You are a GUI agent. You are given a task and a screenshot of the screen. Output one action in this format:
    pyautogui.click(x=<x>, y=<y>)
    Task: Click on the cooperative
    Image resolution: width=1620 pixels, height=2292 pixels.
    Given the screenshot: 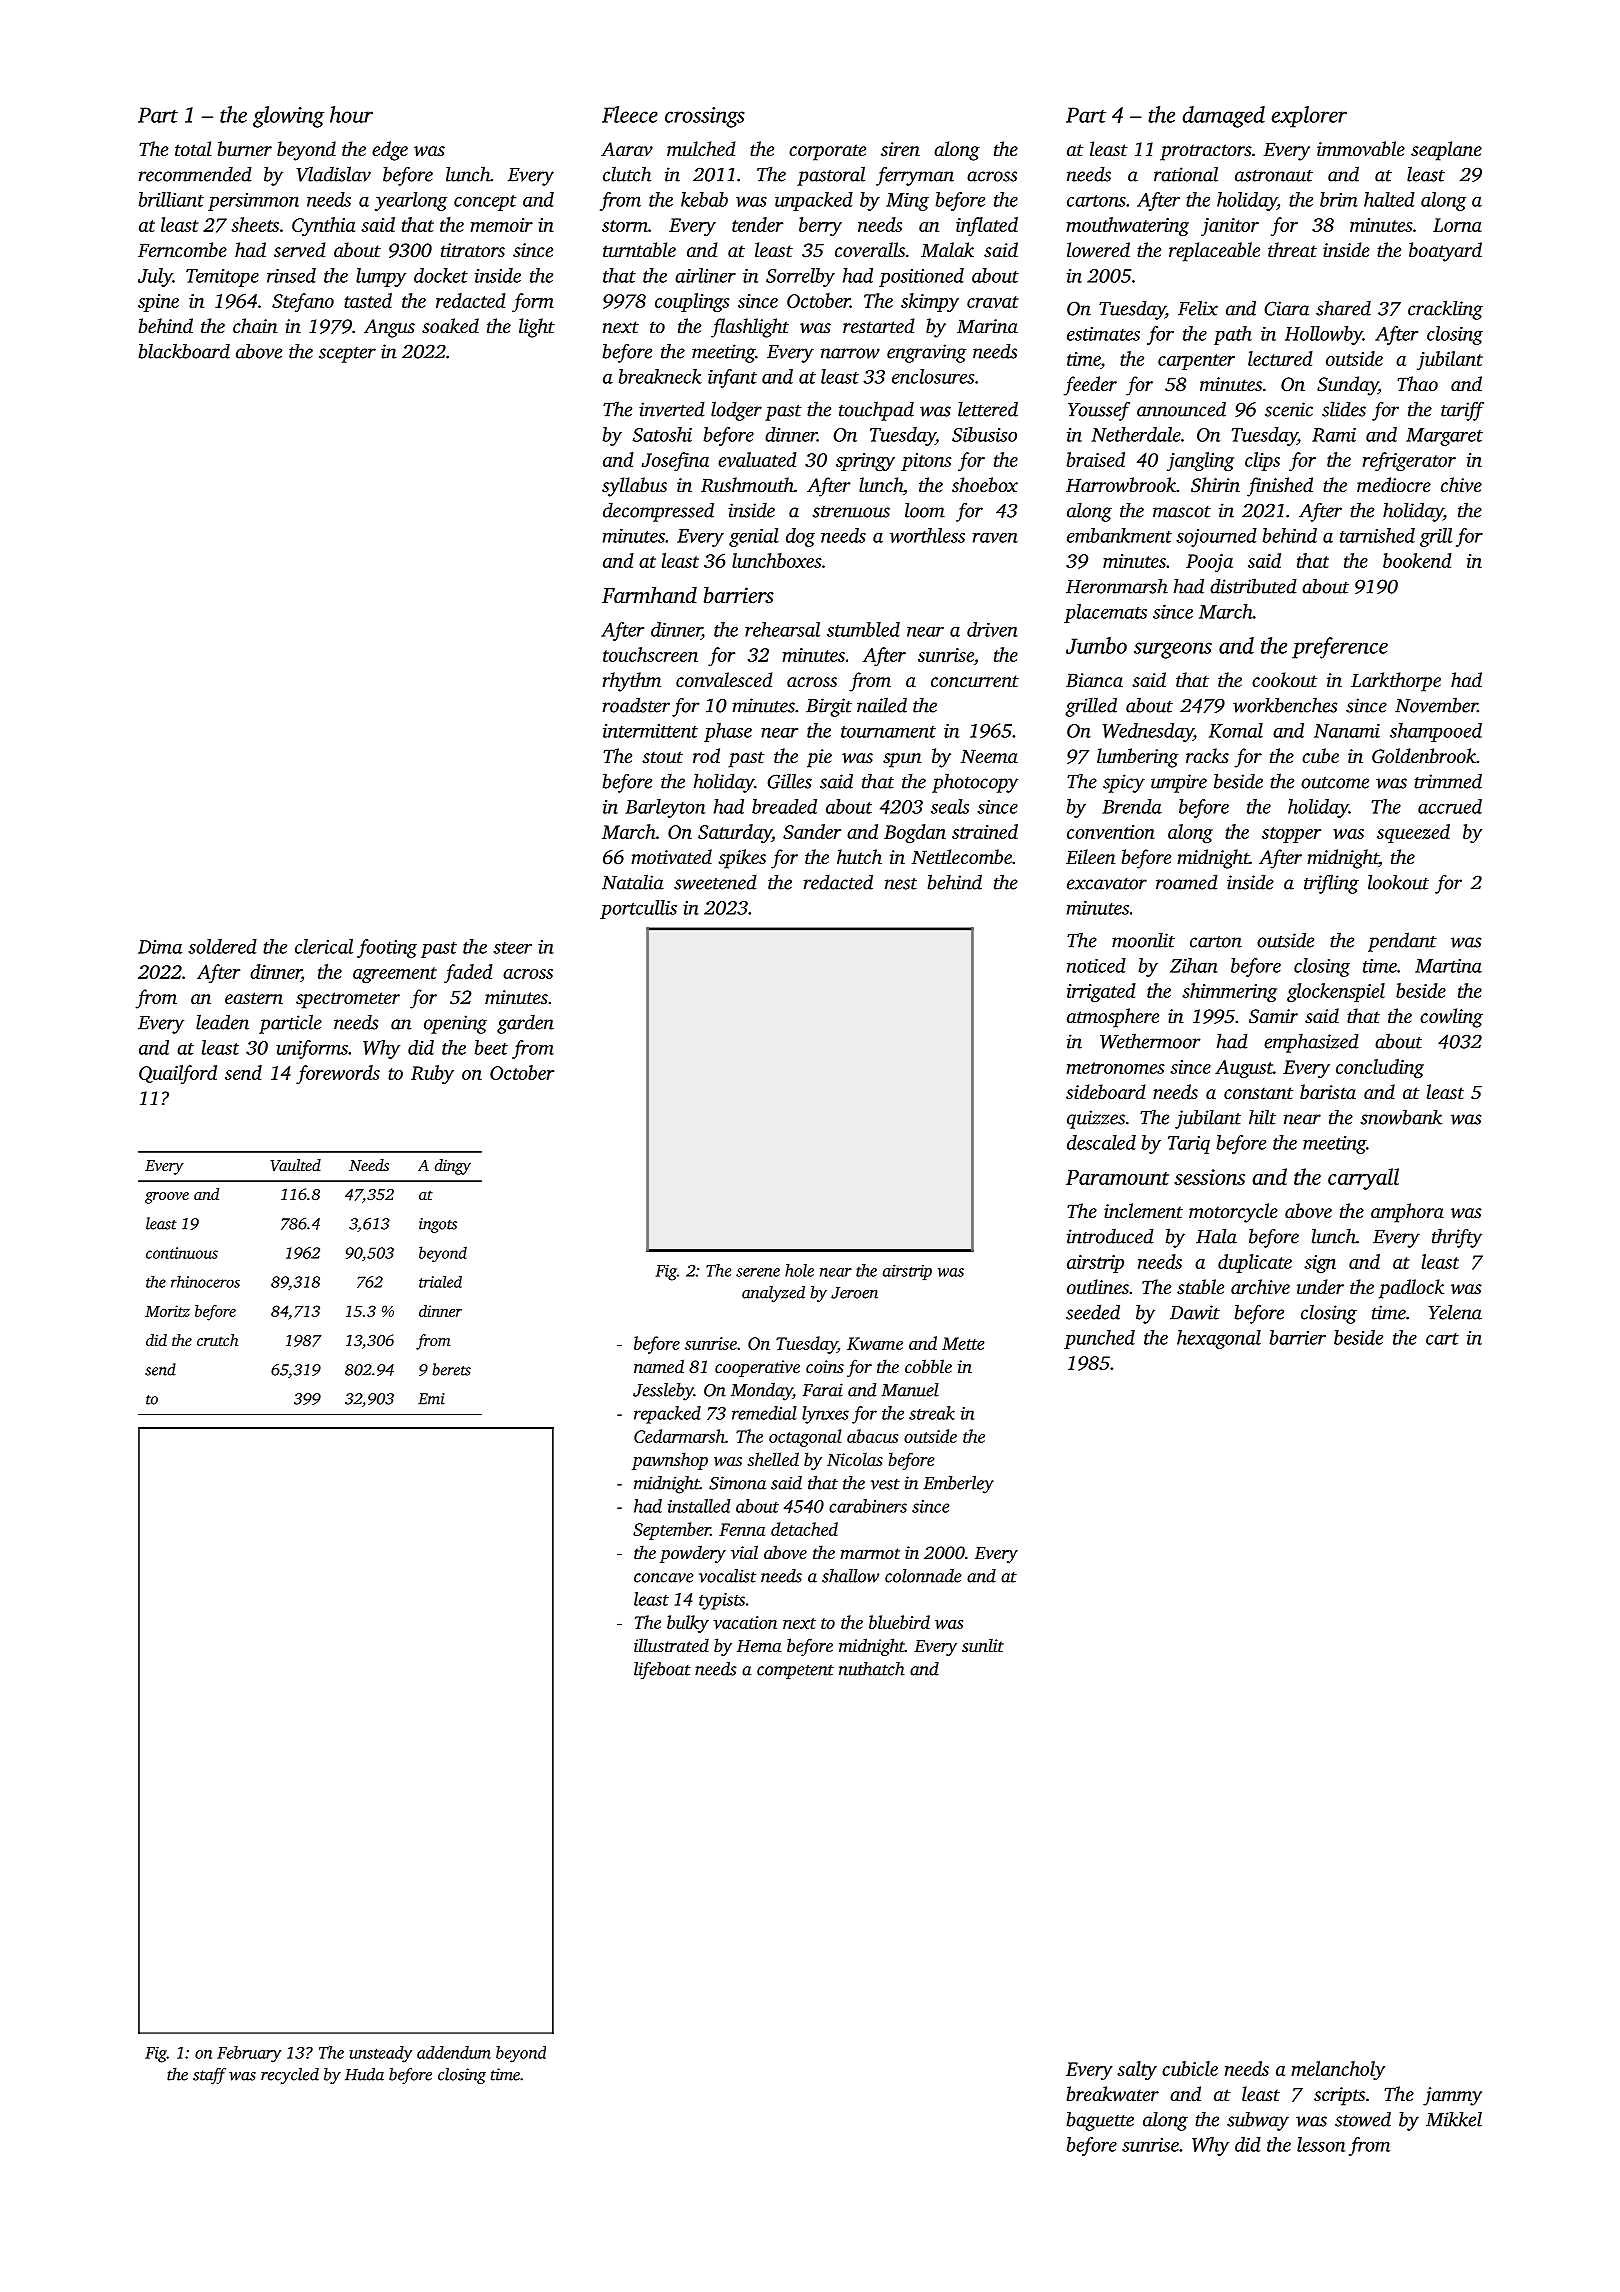 What is the action you would take?
    pyautogui.click(x=757, y=1368)
